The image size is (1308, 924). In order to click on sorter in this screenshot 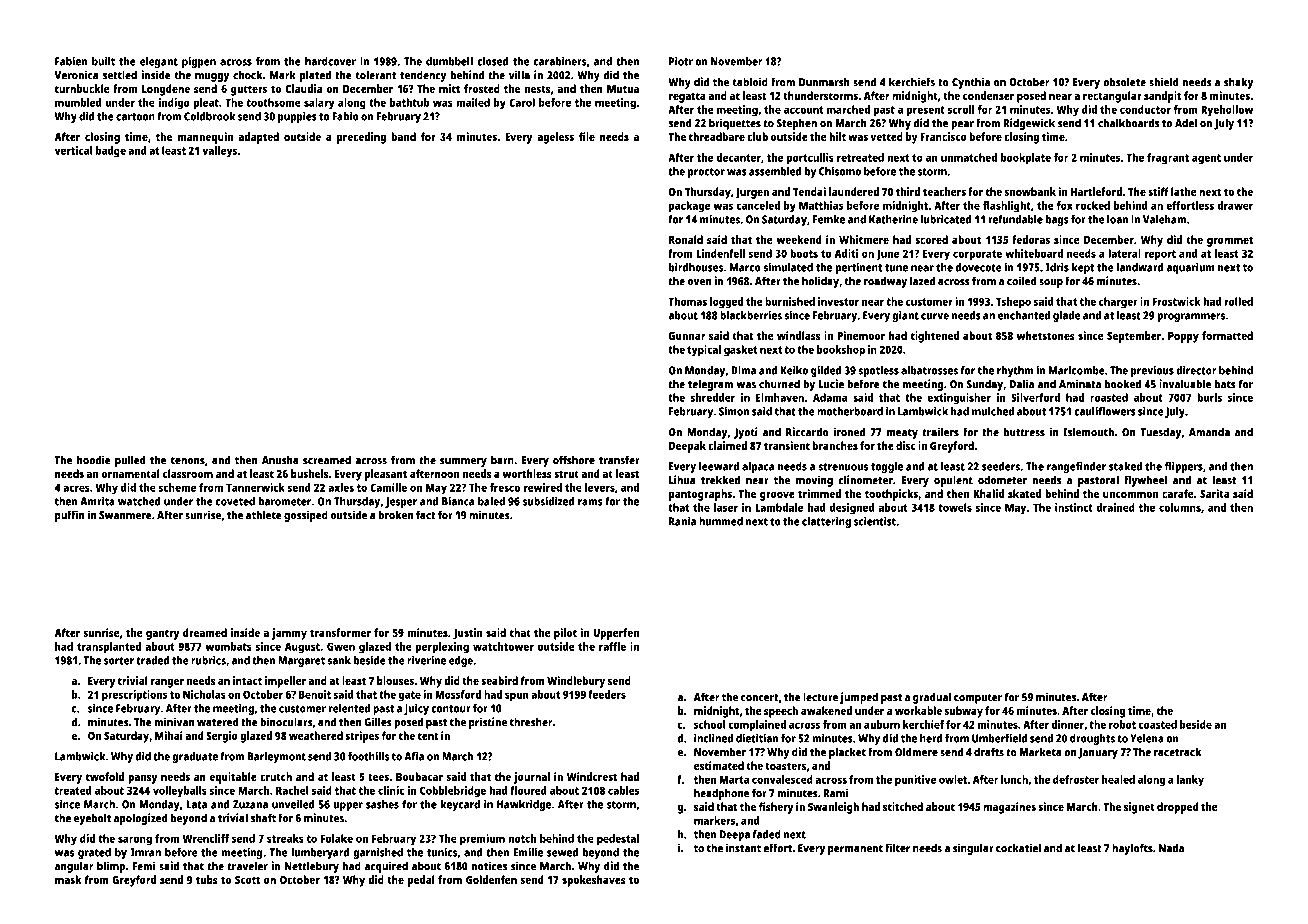, I will do `click(119, 661)`.
